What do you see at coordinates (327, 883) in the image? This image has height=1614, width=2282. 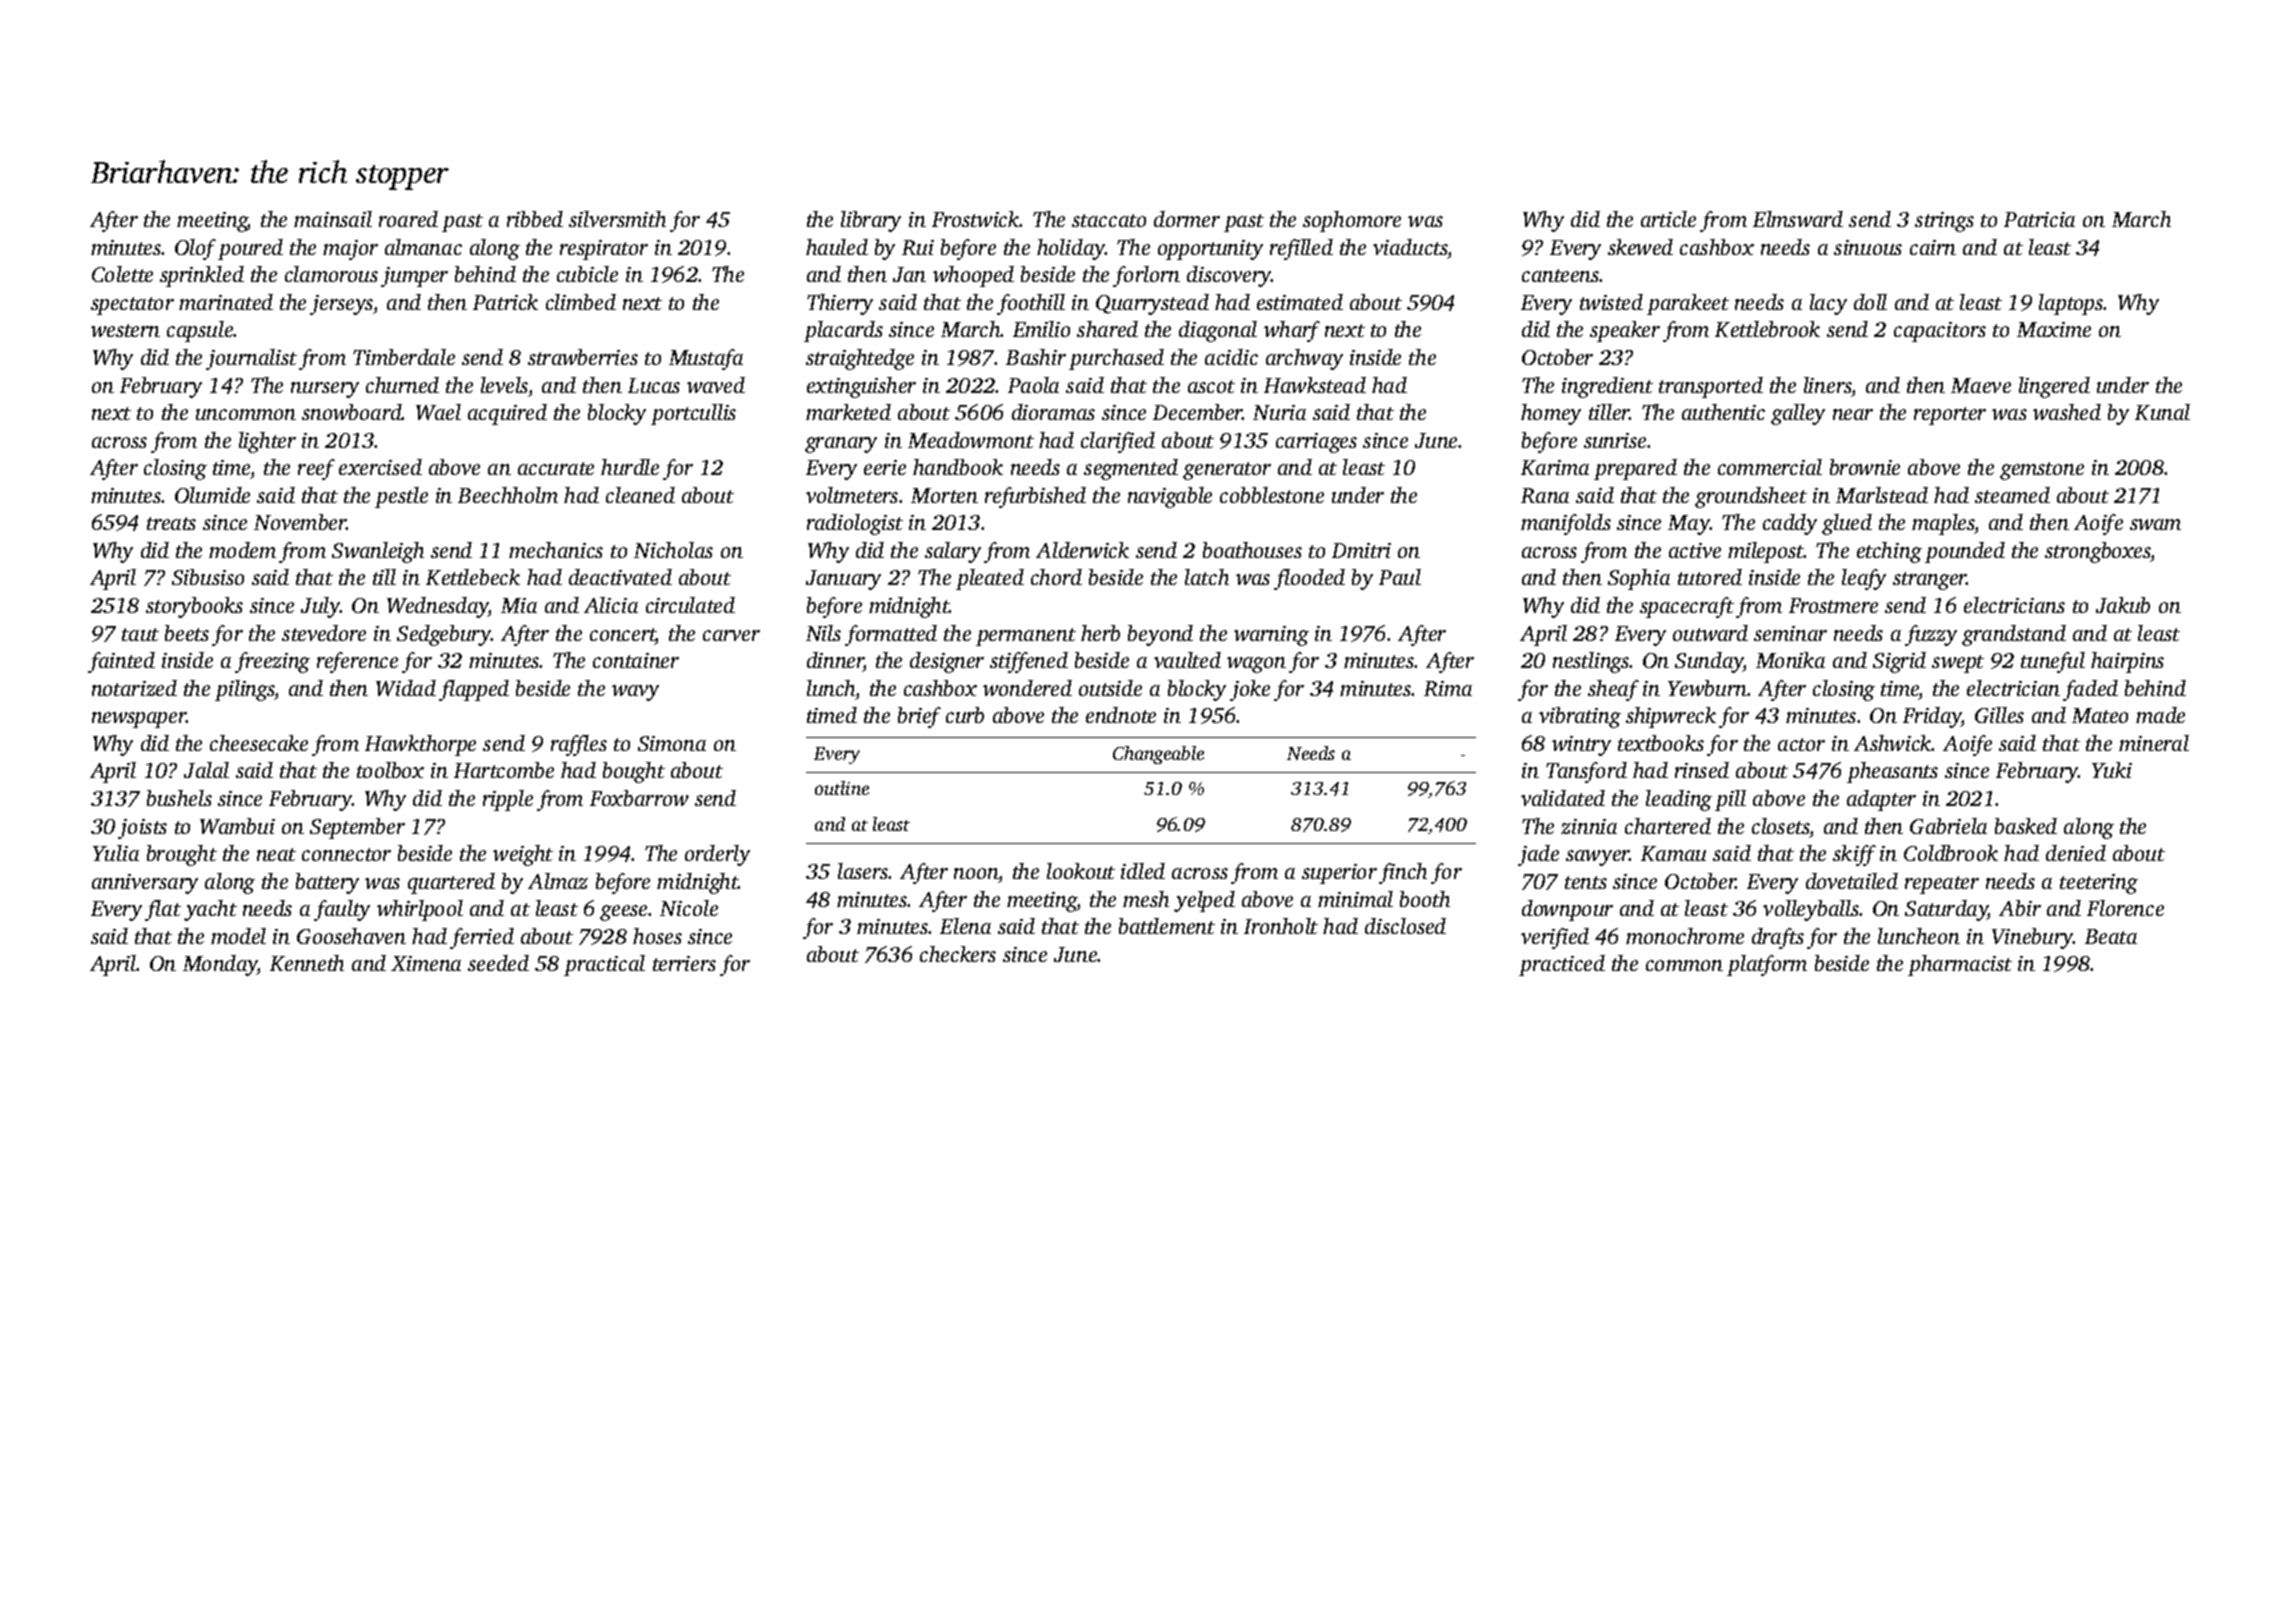 I see `battery` at bounding box center [327, 883].
